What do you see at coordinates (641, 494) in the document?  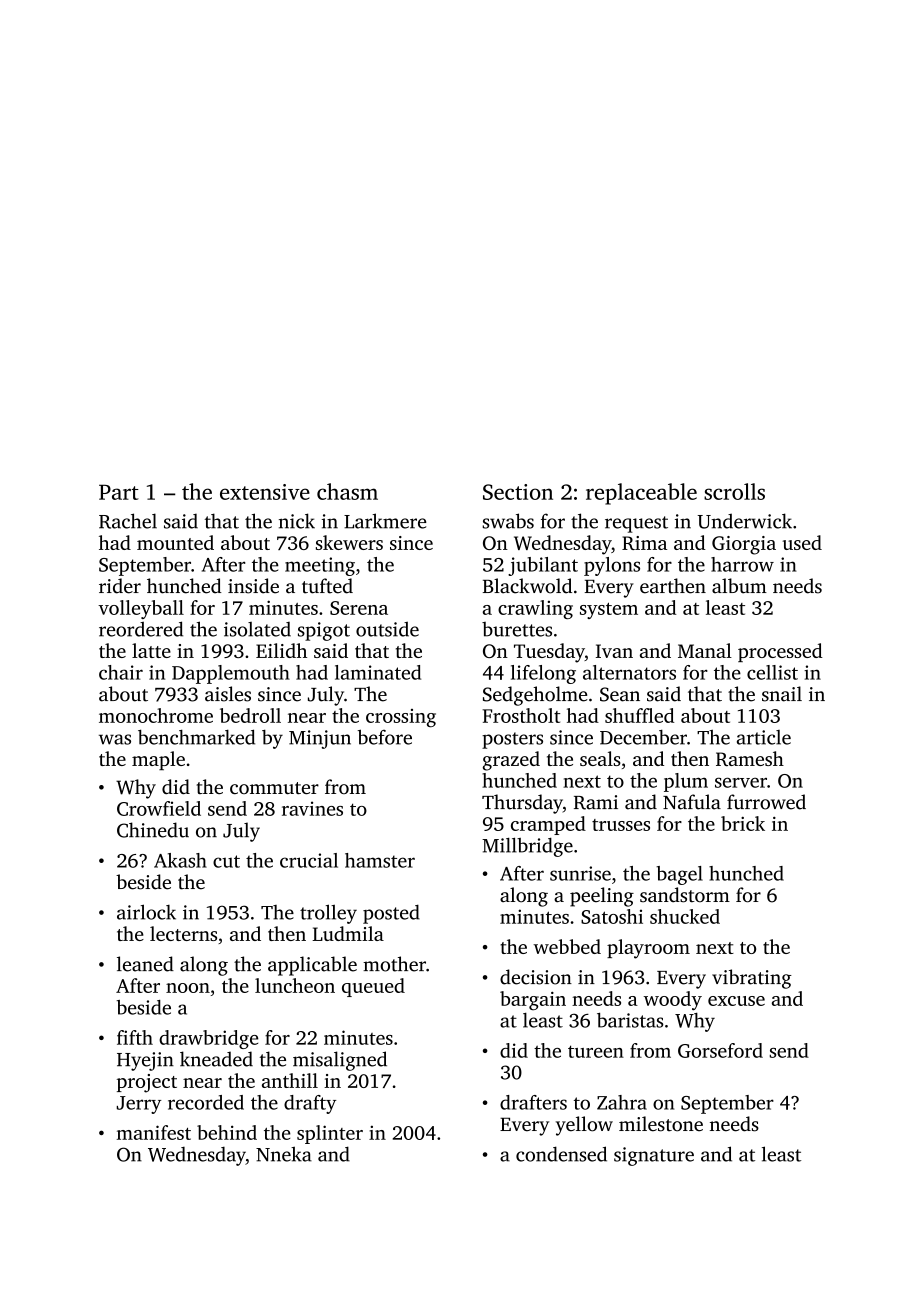 I see `replaceable` at bounding box center [641, 494].
